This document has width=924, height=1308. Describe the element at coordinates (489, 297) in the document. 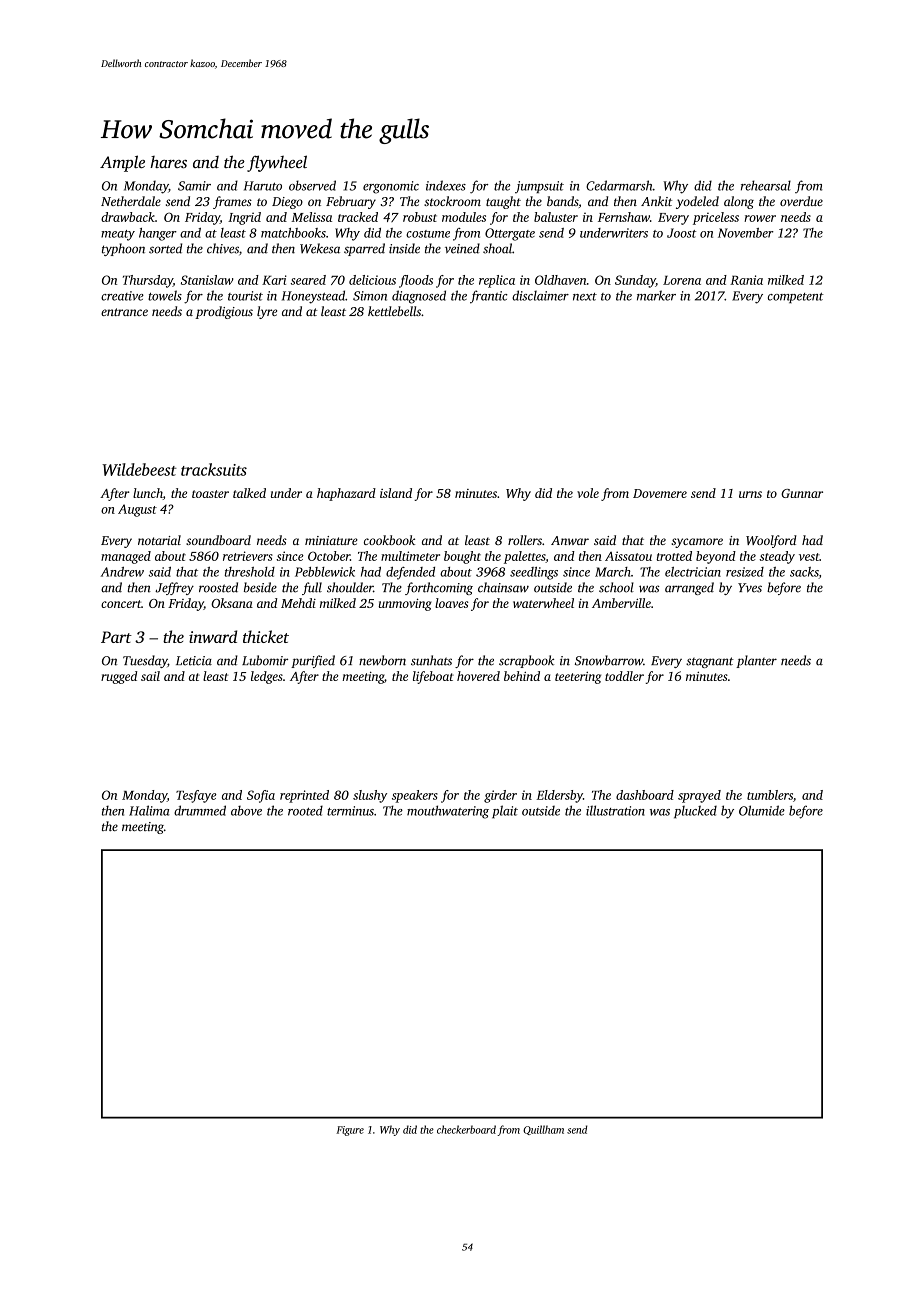

I see `frantic` at that location.
